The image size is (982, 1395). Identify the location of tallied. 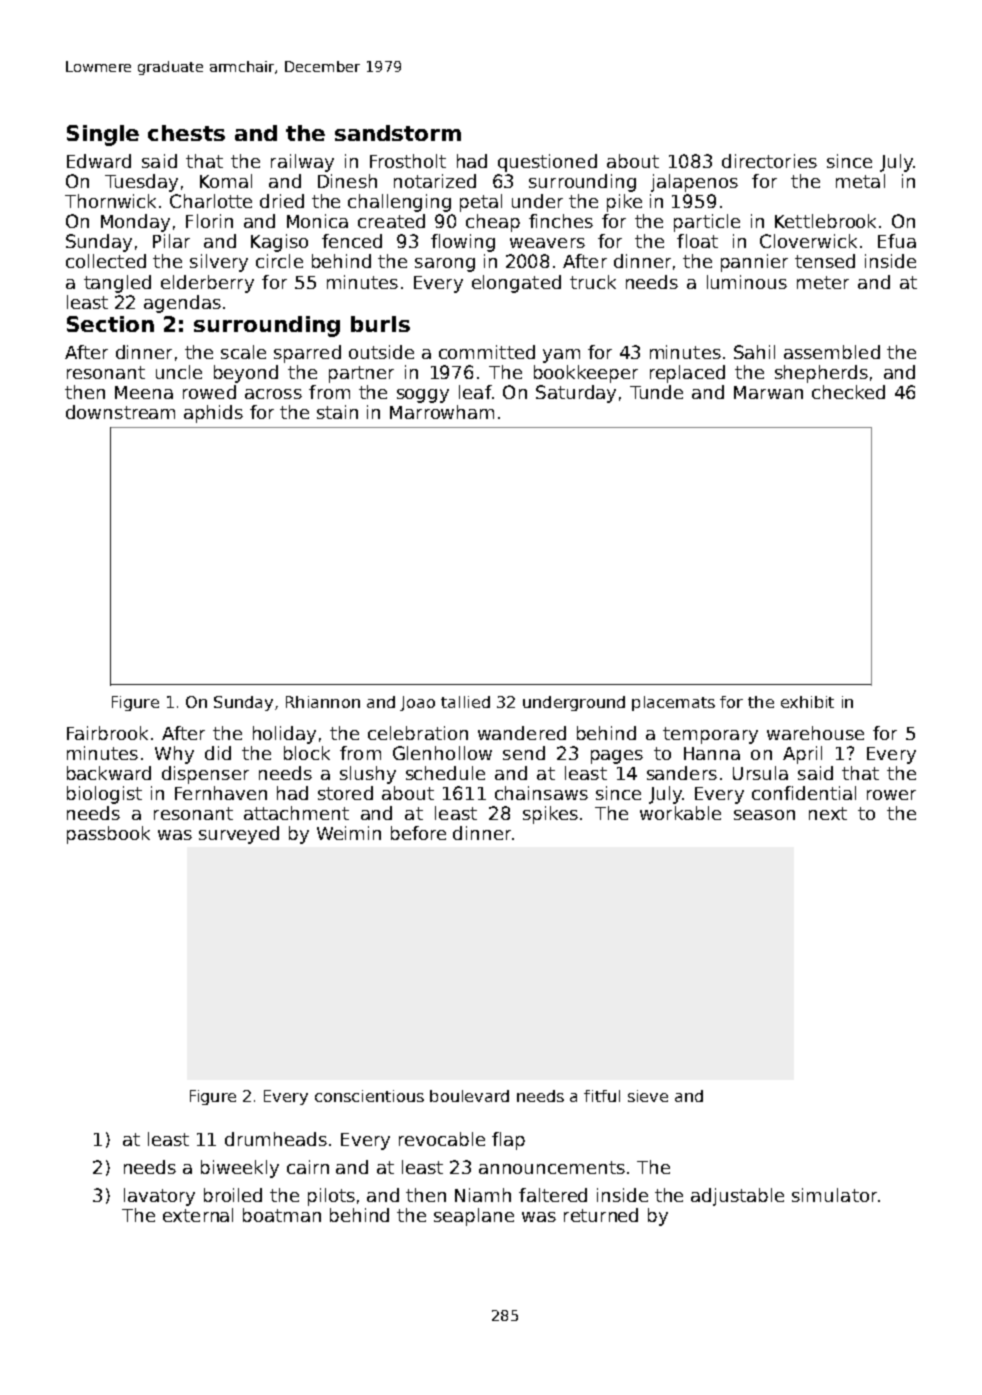
(465, 702).
